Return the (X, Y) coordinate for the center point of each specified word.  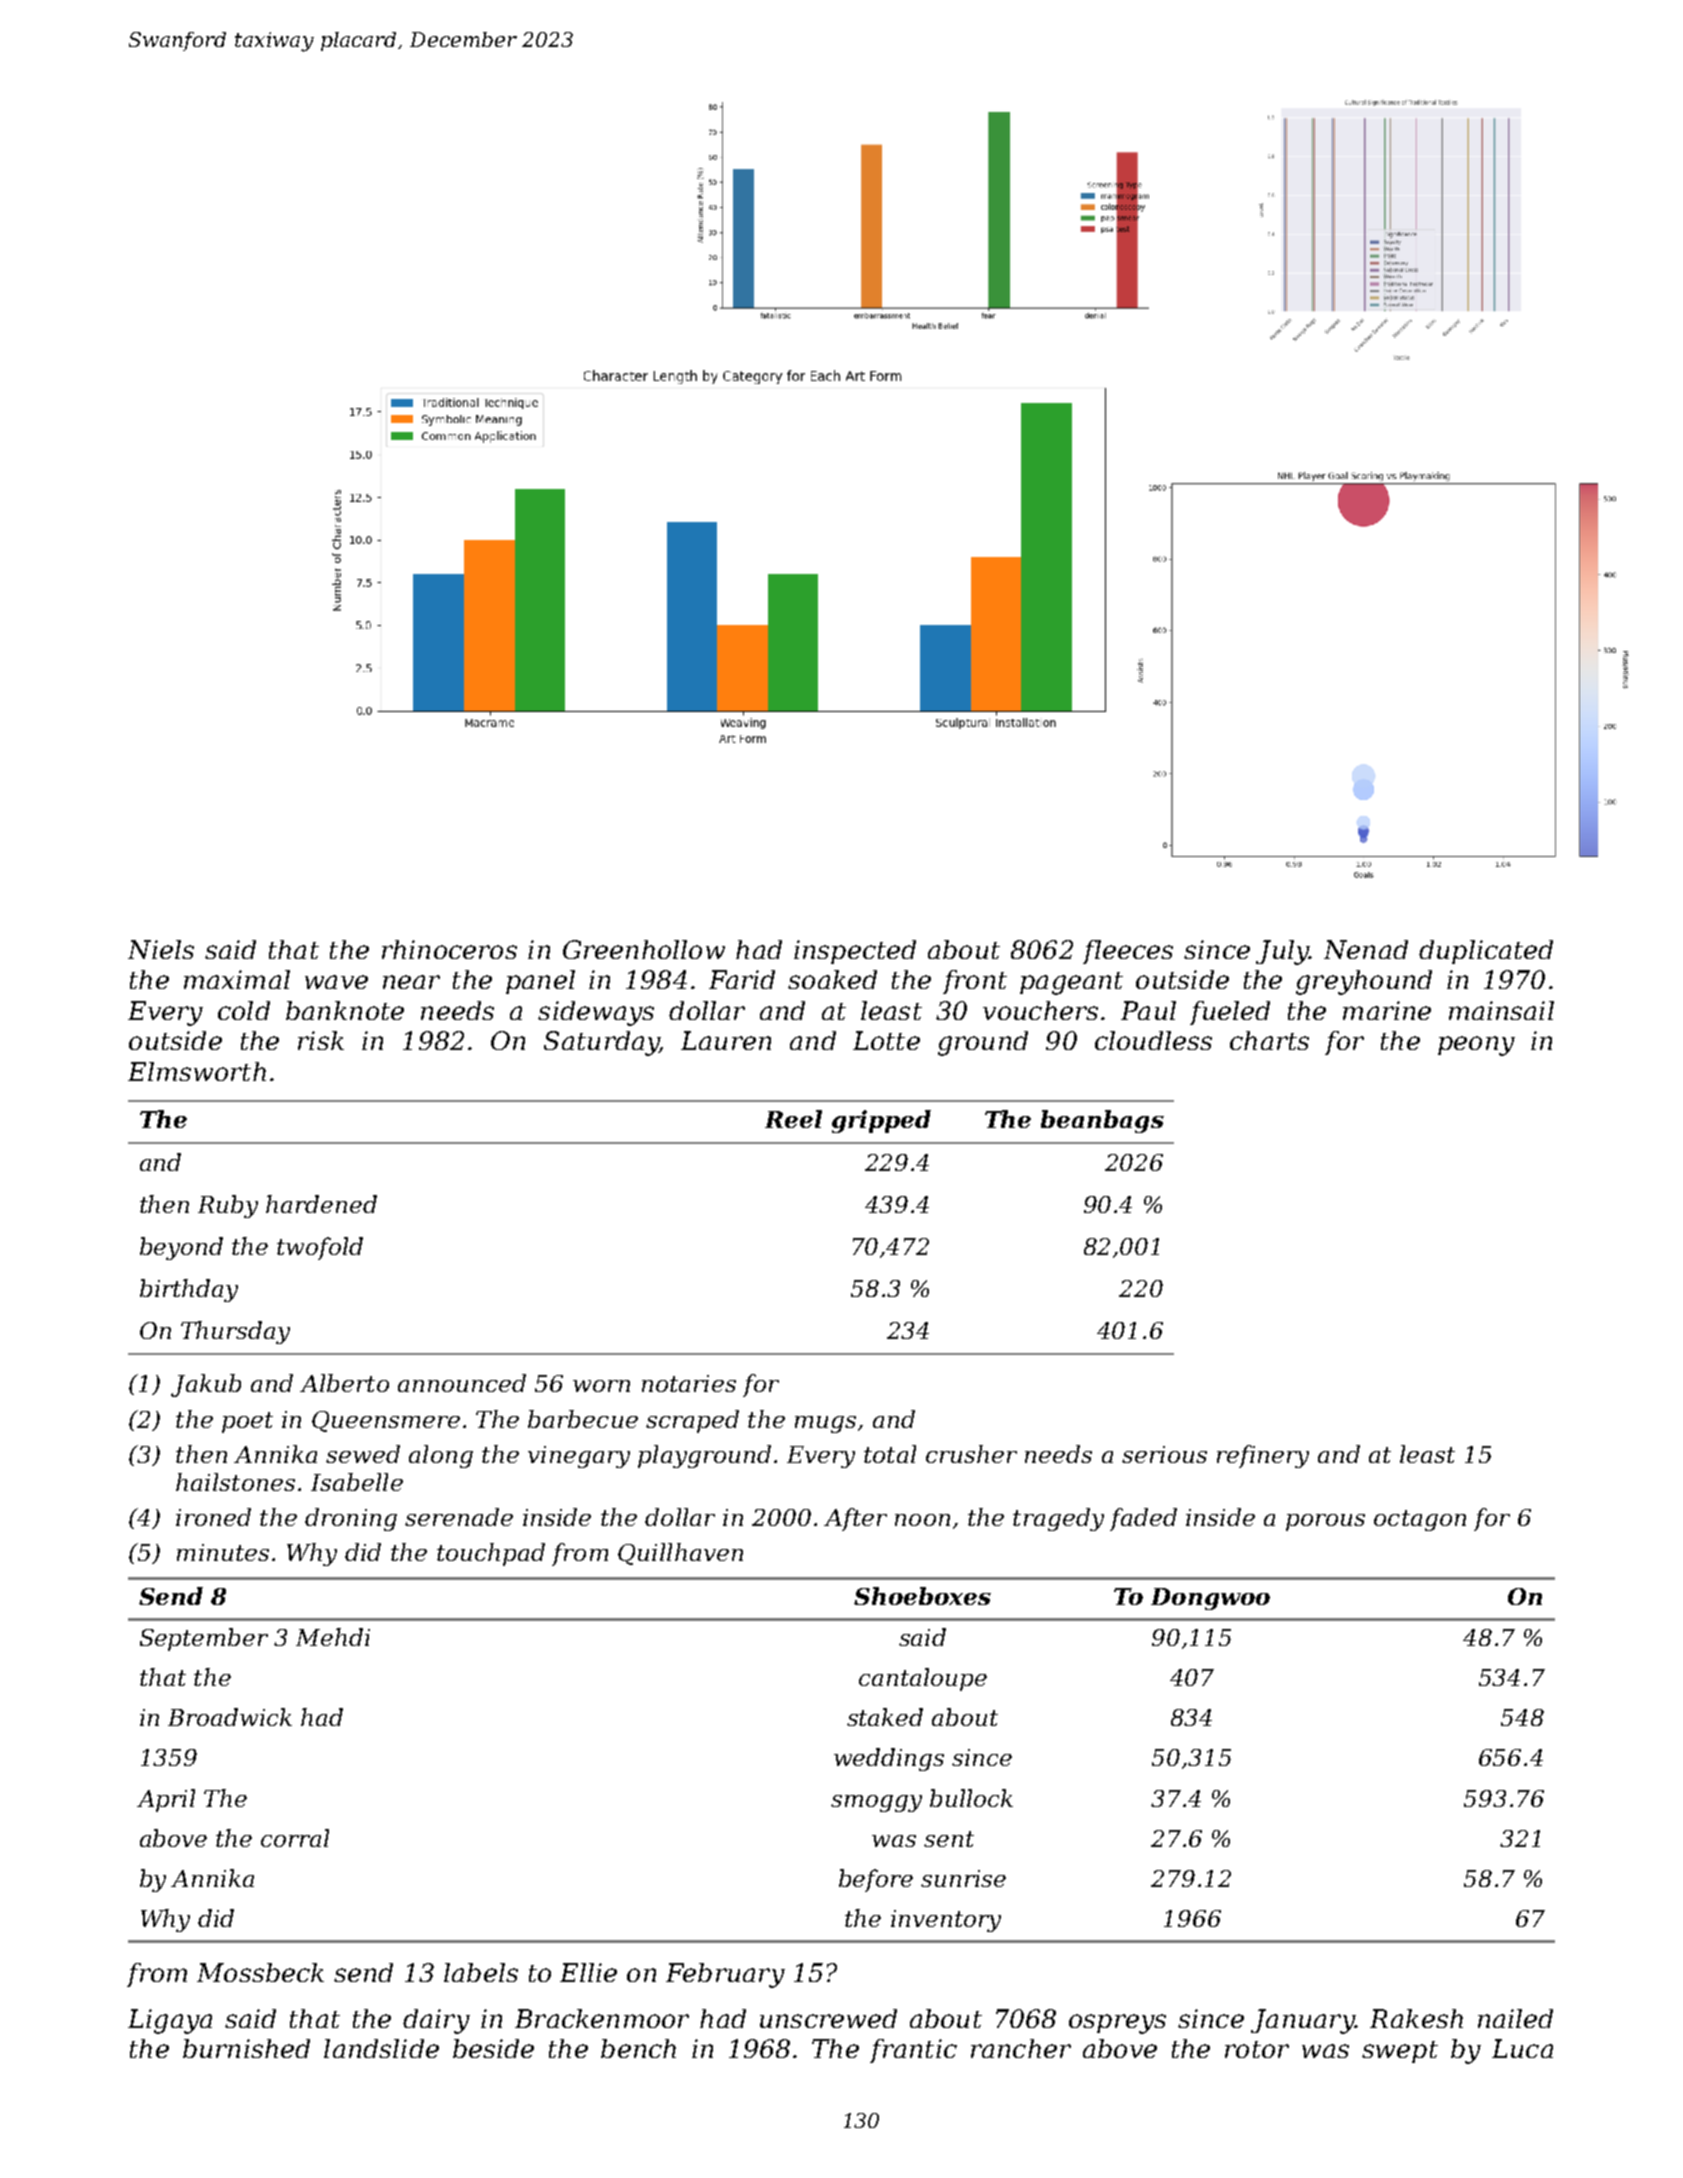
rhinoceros (449, 949)
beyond (181, 1248)
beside (493, 2048)
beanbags (1102, 1121)
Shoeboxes (922, 1596)
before (876, 1880)
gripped (881, 1121)
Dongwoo (1210, 1599)
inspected (855, 952)
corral (295, 1838)
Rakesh (1416, 2018)
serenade (459, 1517)
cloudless (1153, 1040)
